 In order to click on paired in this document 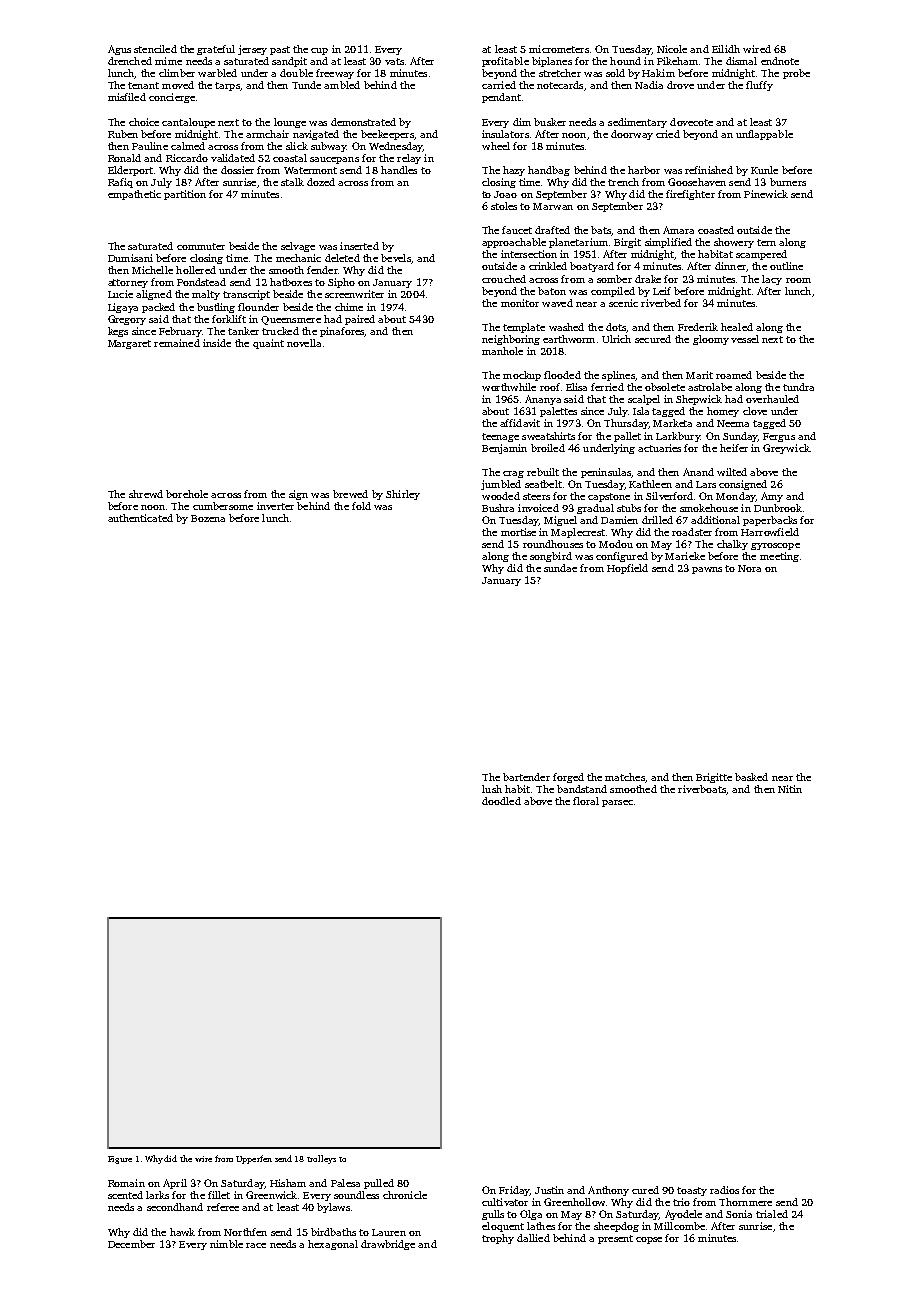, I will do `click(360, 320)`.
